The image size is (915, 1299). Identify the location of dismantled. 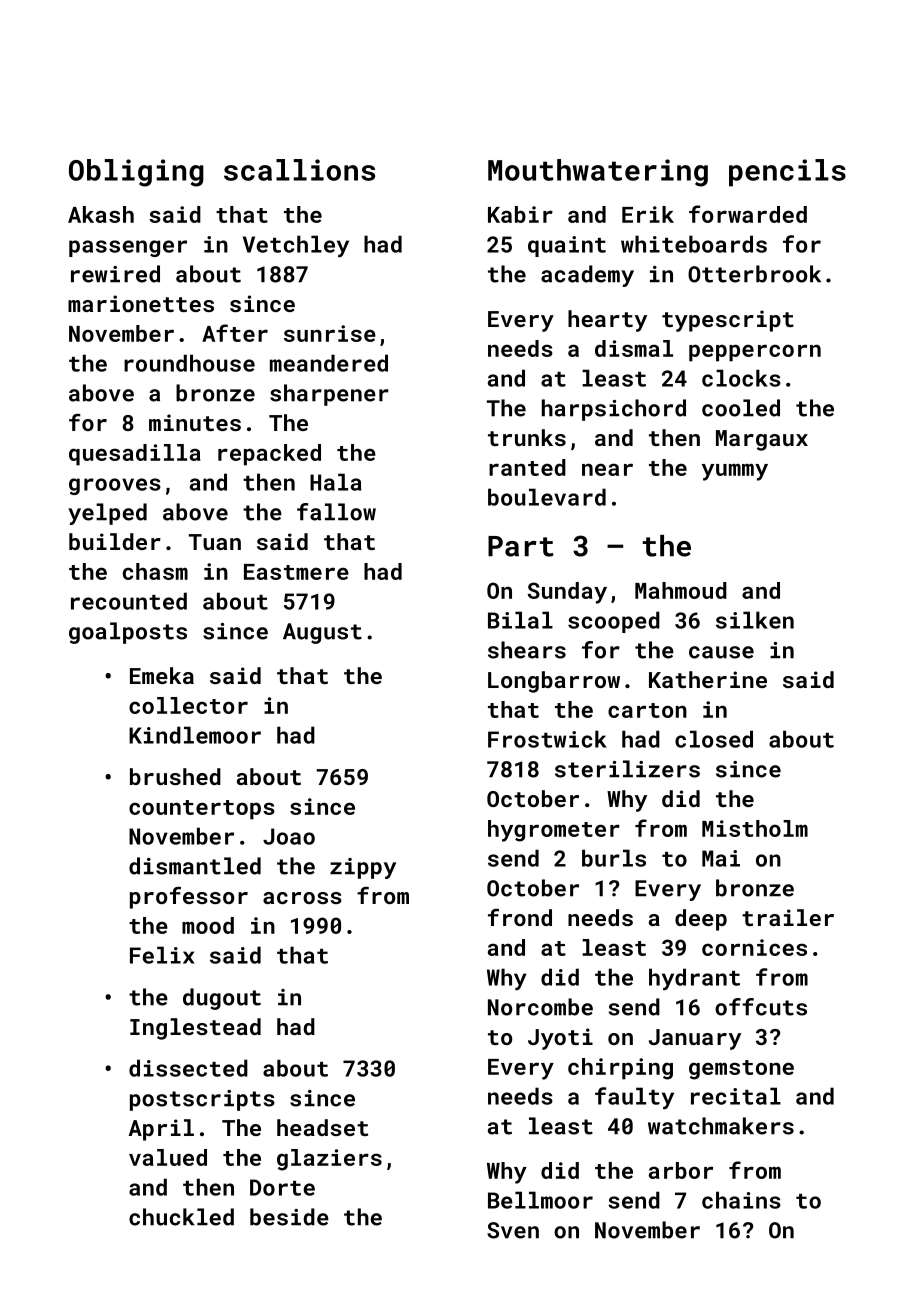
(195, 866).
